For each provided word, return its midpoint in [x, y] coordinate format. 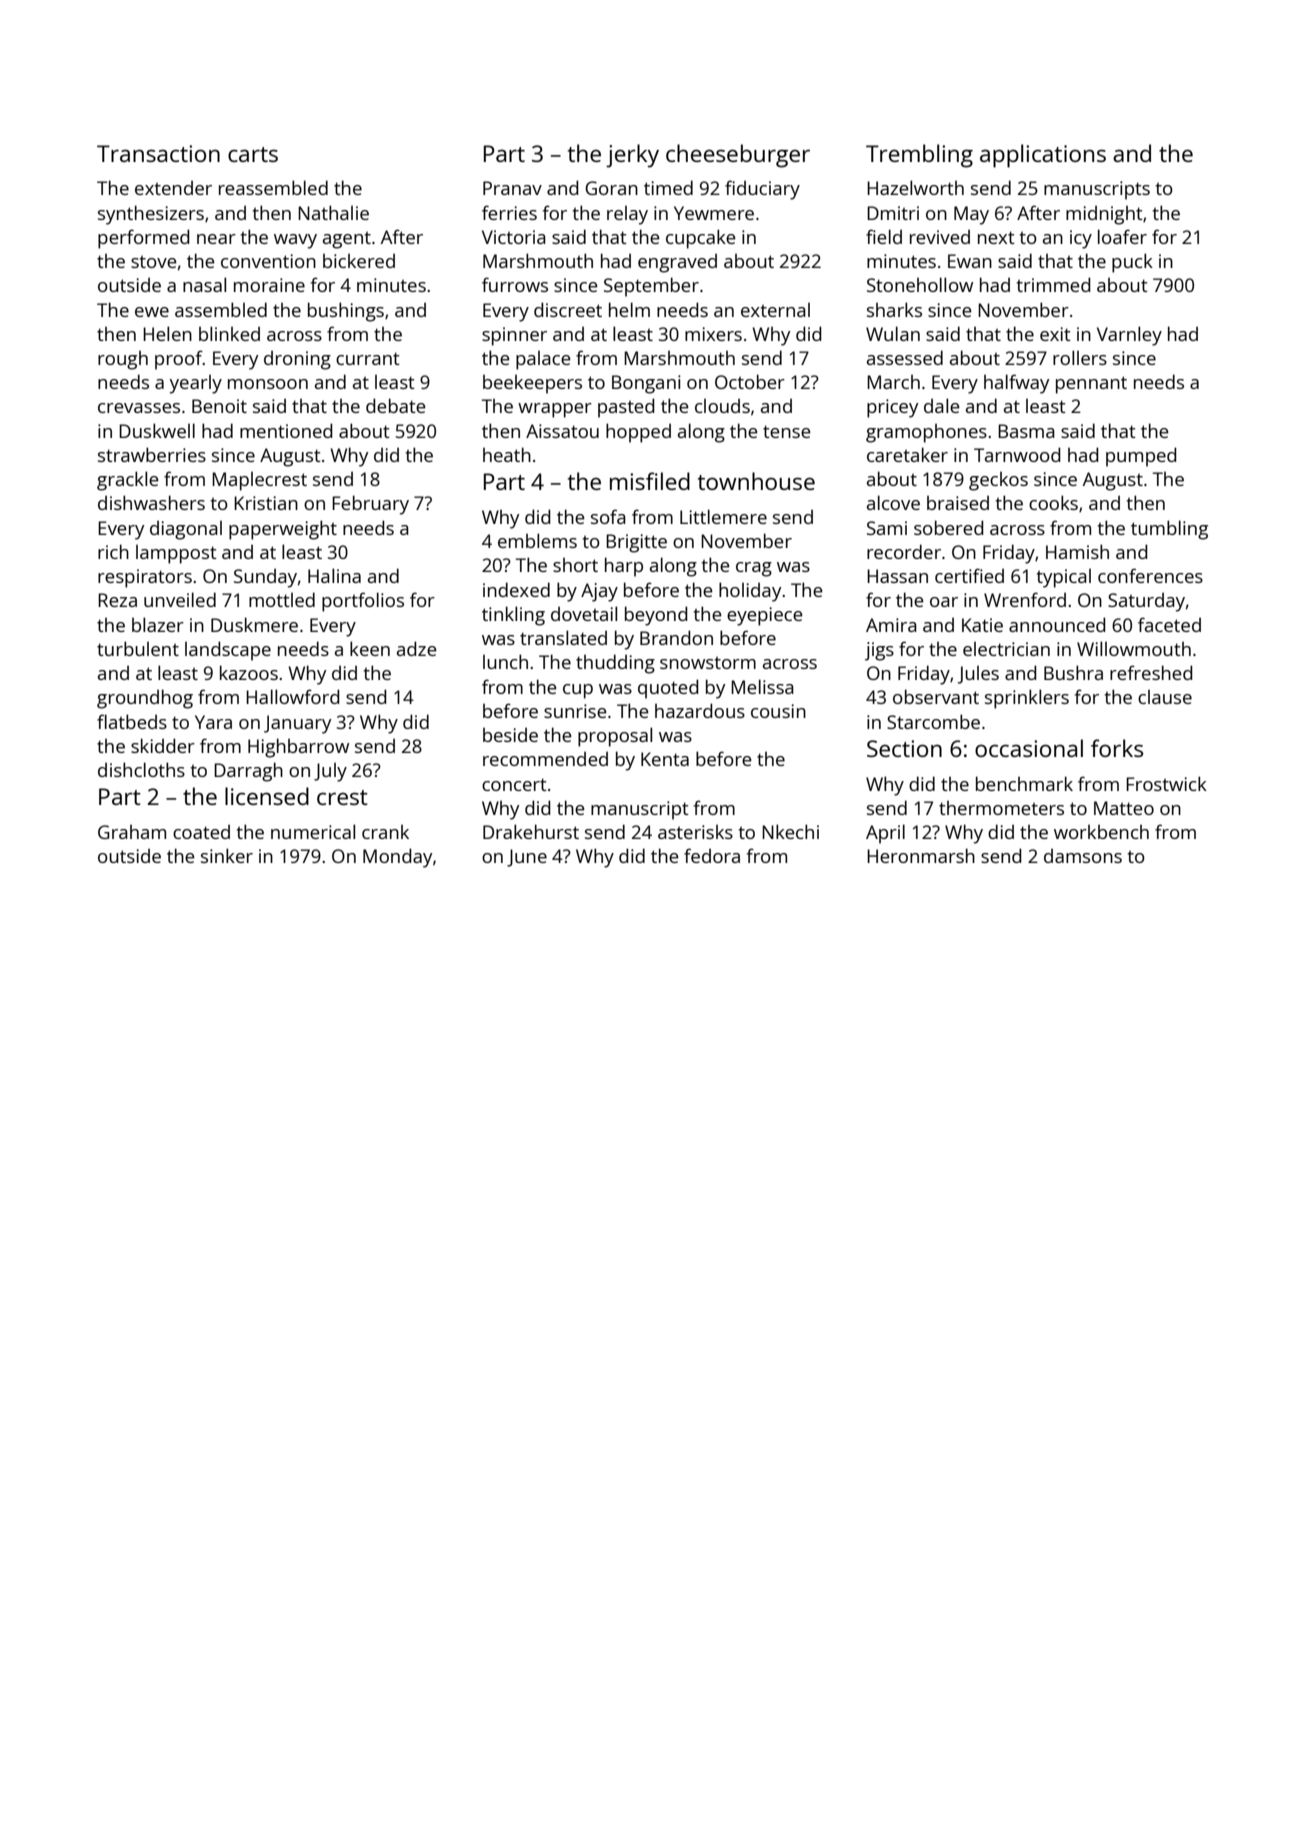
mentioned [286, 430]
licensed [267, 796]
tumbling [1169, 530]
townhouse [756, 481]
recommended [545, 759]
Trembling [919, 156]
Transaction [158, 153]
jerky [632, 156]
